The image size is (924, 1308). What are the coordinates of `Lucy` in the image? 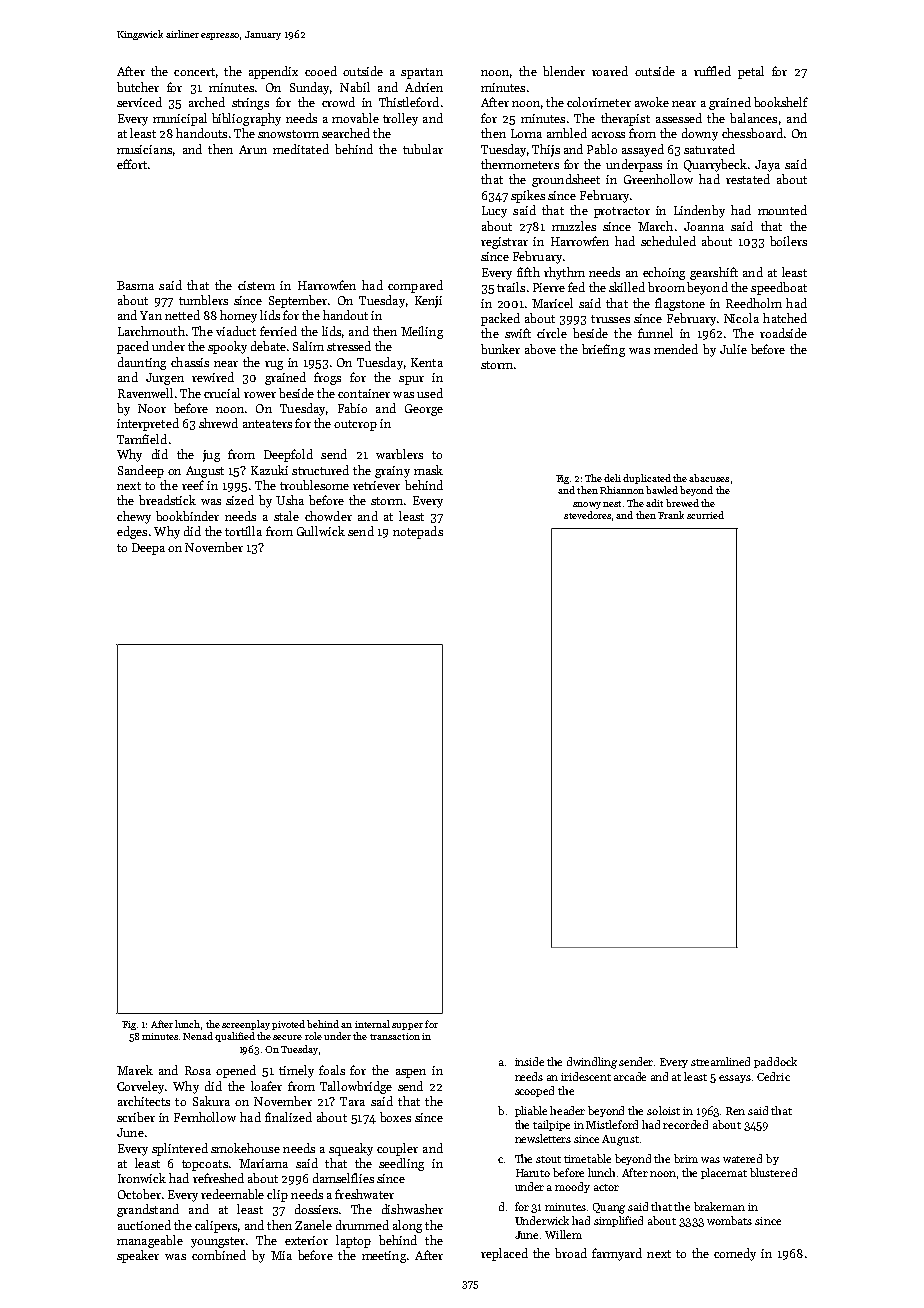 It's located at (494, 212).
